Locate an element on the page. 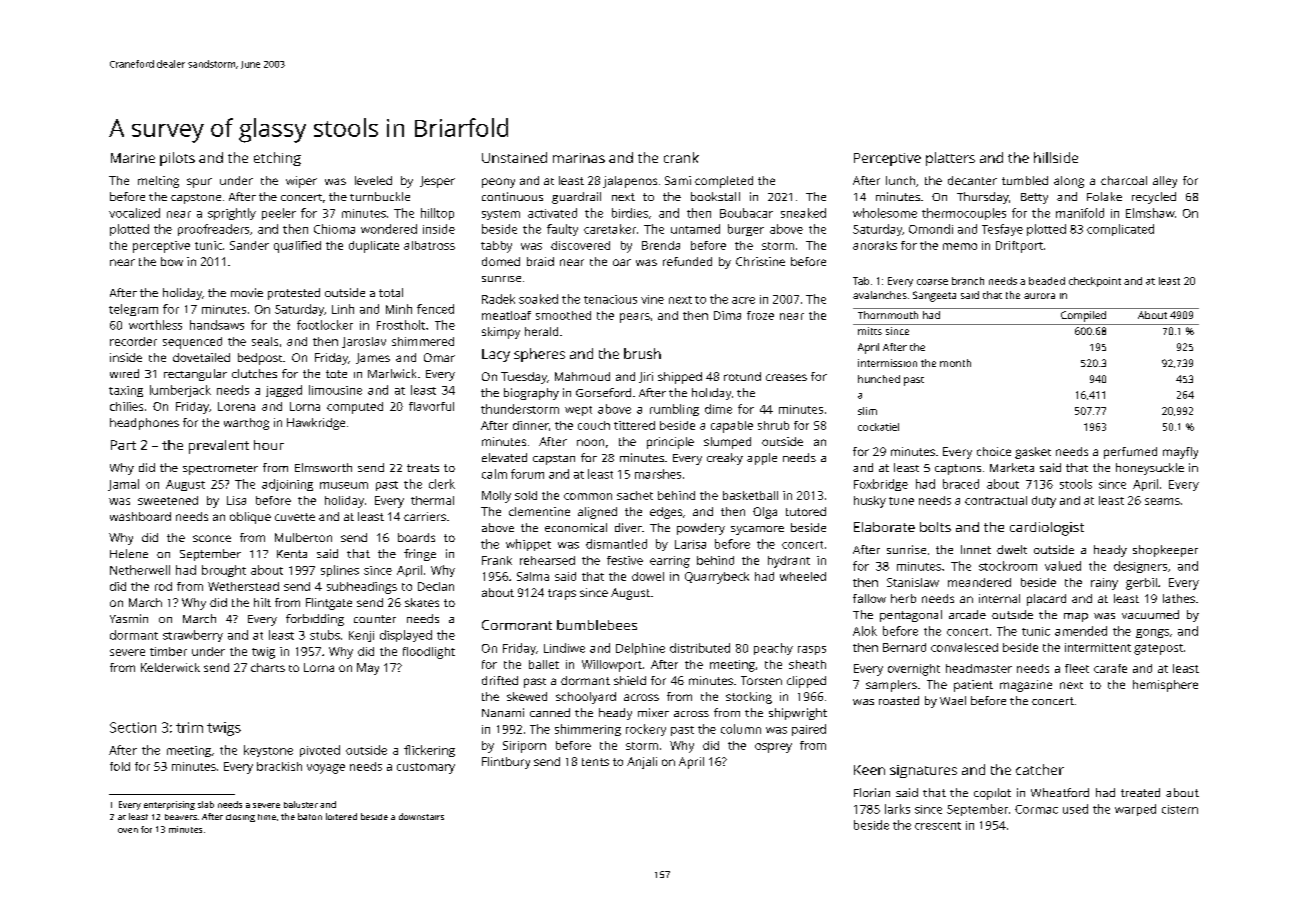 The width and height of the document is (1308, 924). Omondi is located at coordinates (931, 229).
